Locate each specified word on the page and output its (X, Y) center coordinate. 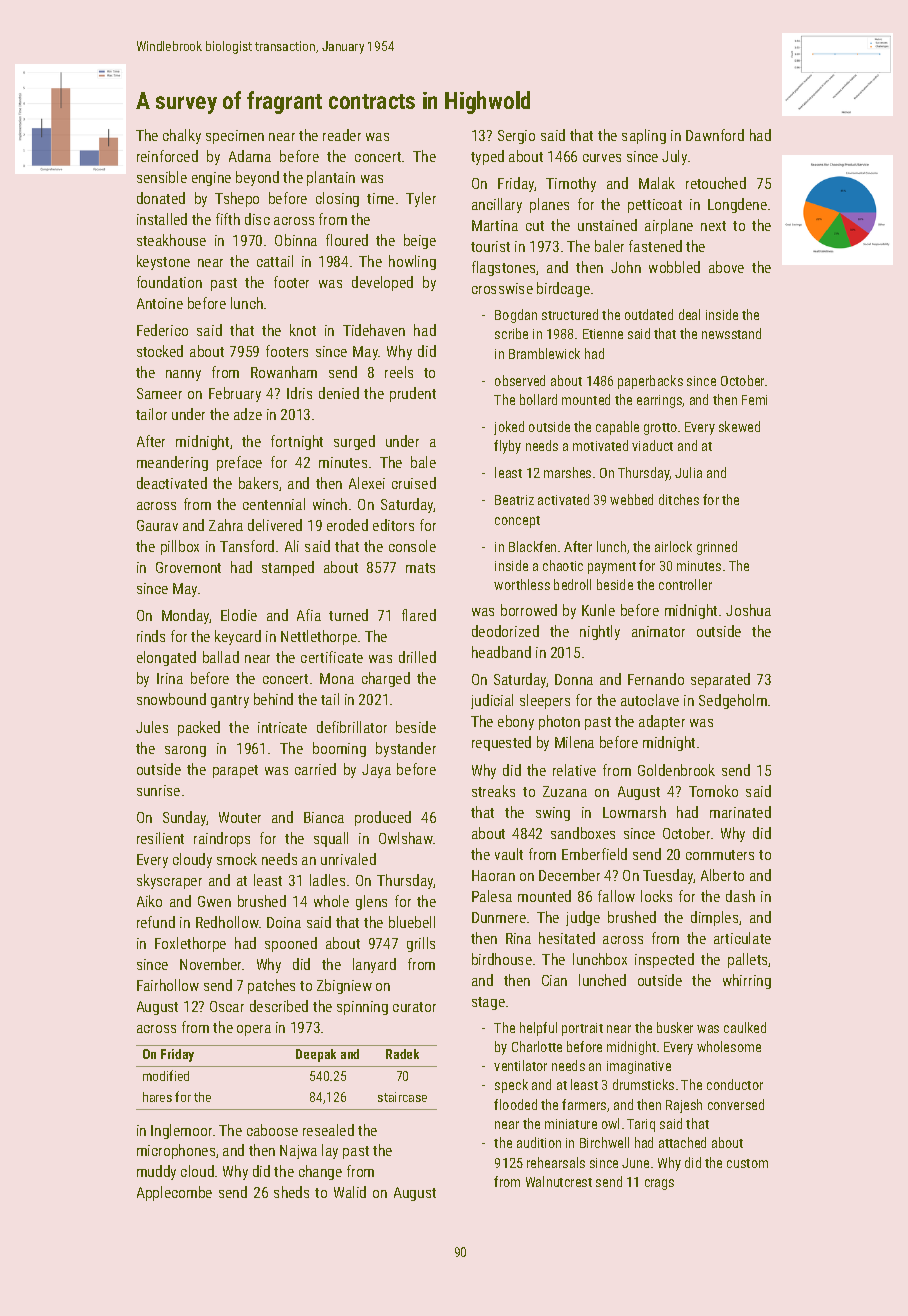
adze (248, 414)
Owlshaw (406, 838)
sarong (185, 751)
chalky (182, 136)
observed (520, 380)
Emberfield (594, 854)
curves (602, 158)
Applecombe (174, 1193)
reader (342, 135)
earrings (660, 401)
